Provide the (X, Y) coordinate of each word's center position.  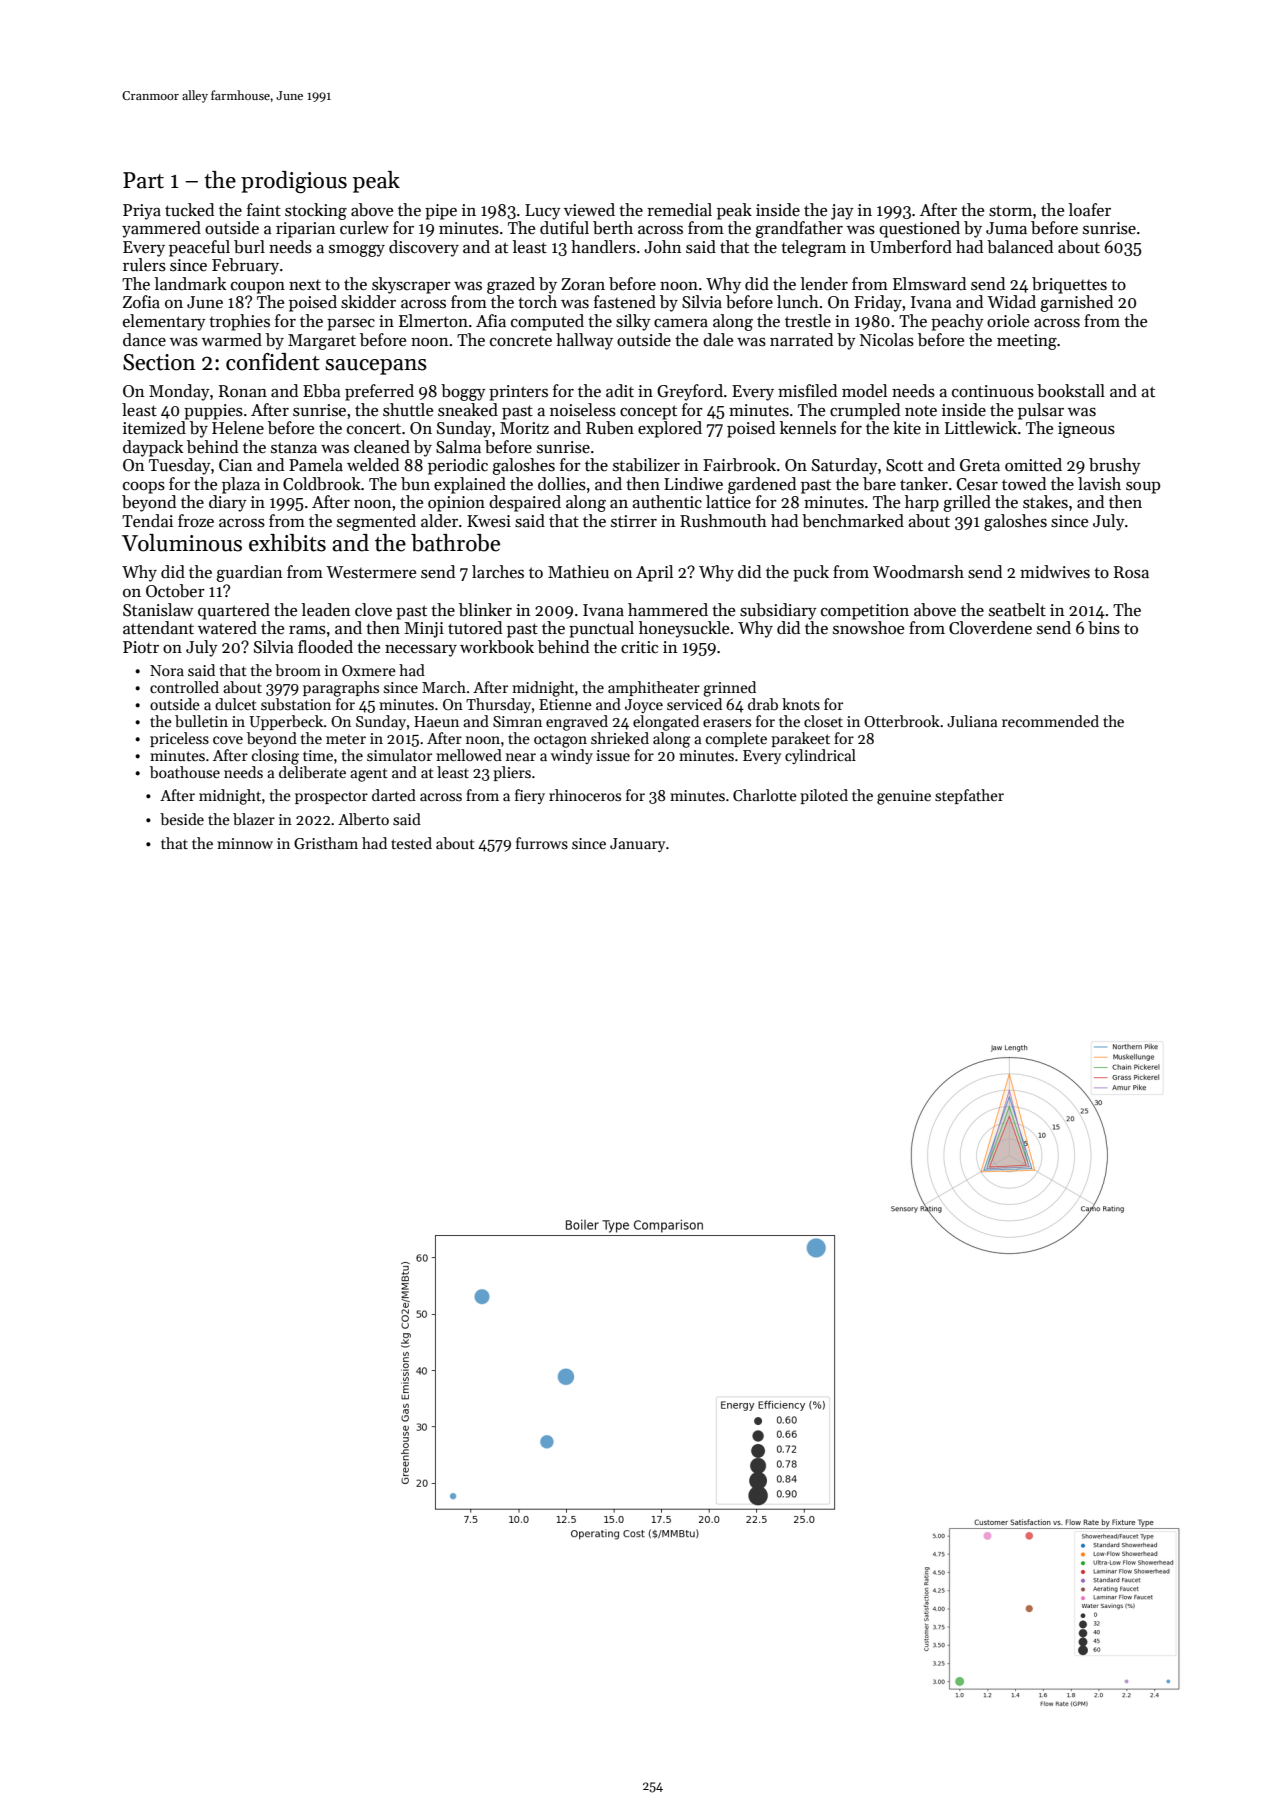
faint (264, 209)
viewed (589, 210)
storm (1010, 211)
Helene (238, 428)
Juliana (972, 721)
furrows (542, 843)
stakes (1045, 502)
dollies (562, 484)
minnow (245, 843)
